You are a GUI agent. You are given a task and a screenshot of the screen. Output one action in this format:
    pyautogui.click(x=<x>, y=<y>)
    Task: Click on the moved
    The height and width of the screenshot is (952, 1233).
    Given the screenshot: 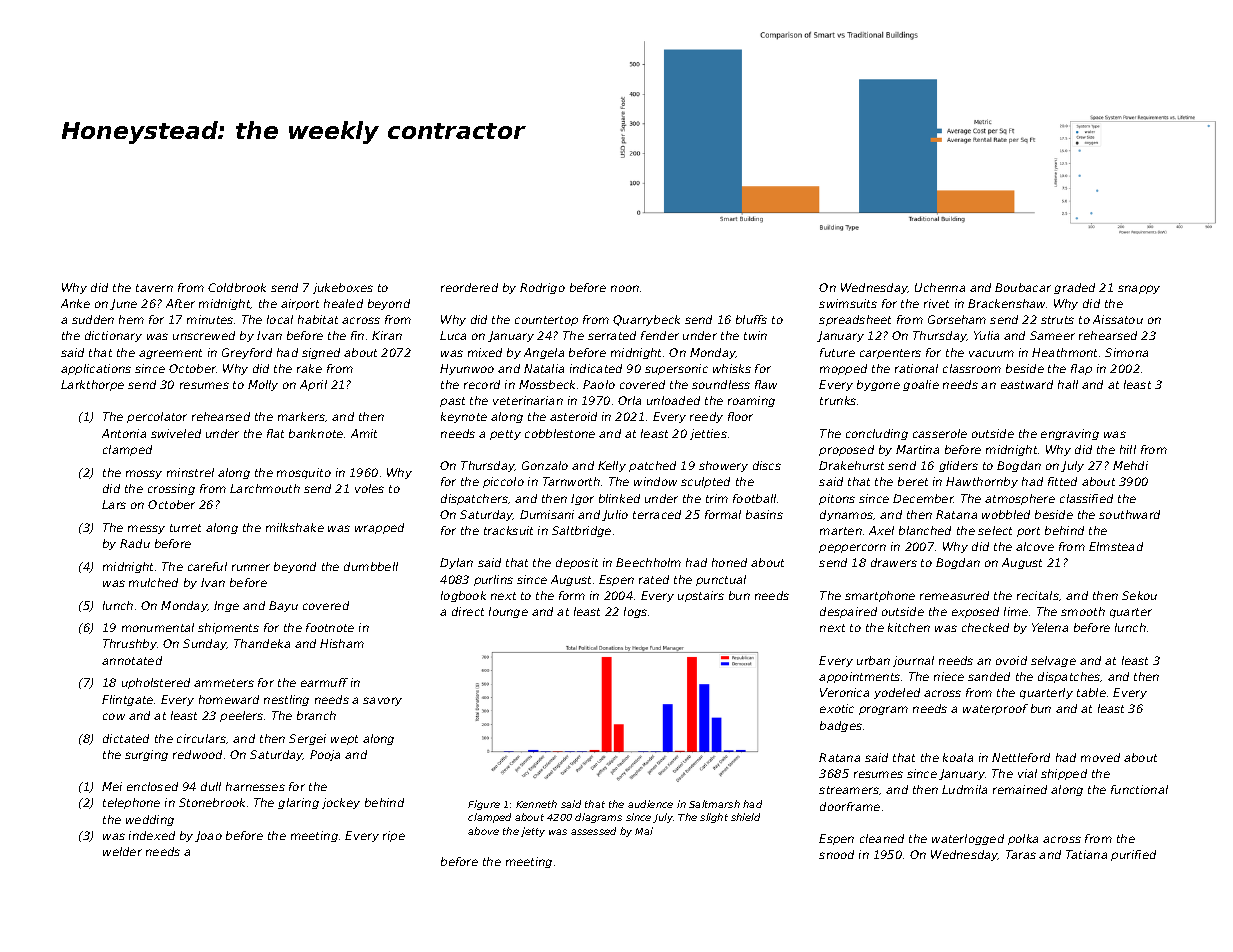 What is the action you would take?
    pyautogui.click(x=1100, y=757)
